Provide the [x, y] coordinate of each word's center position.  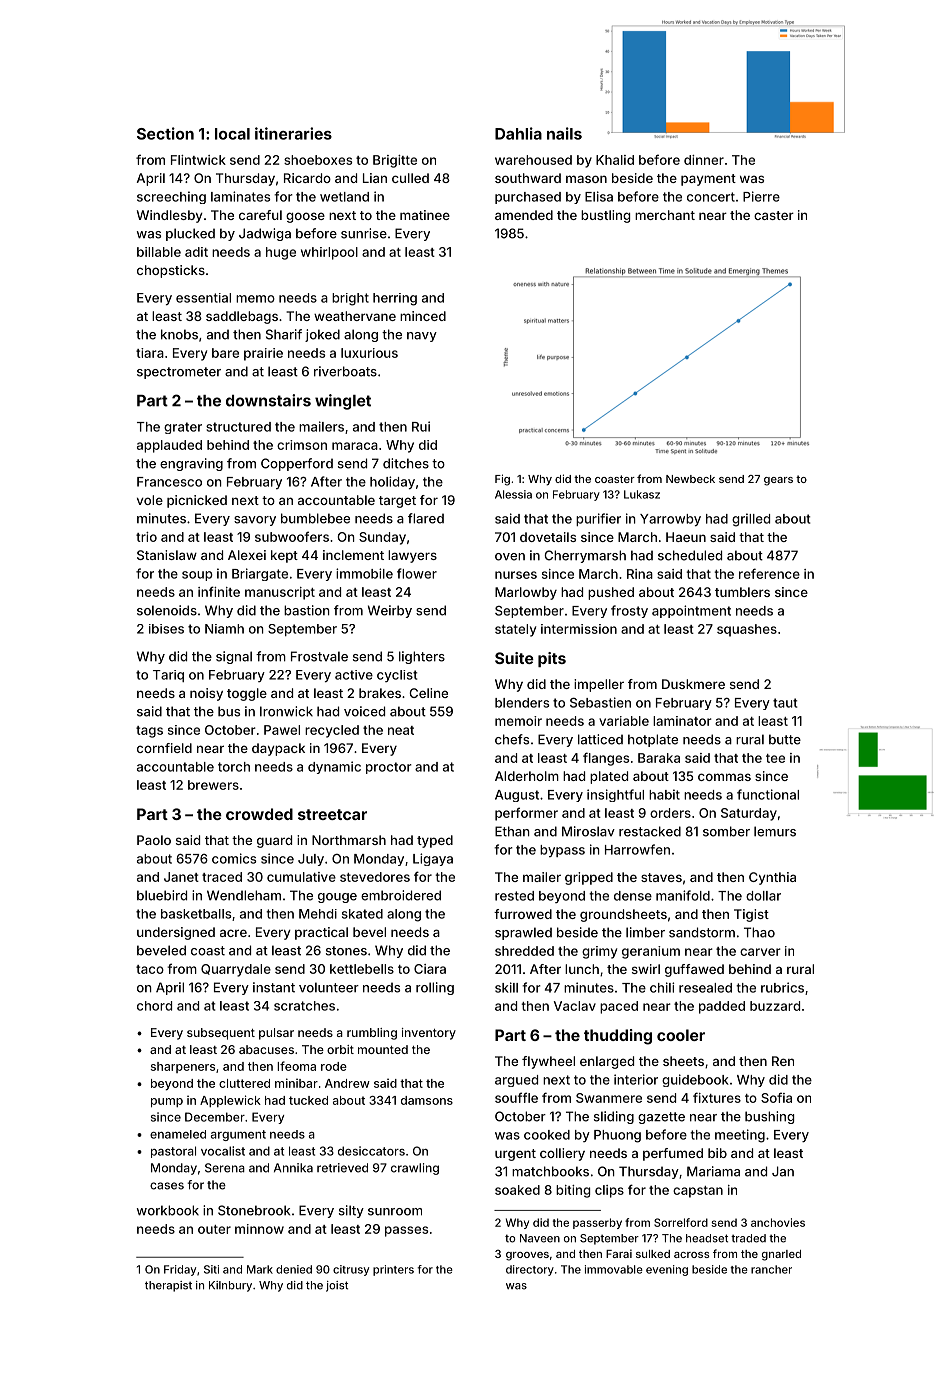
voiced [364, 711]
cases [167, 1186]
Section [165, 133]
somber [726, 831]
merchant [665, 215]
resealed [705, 988]
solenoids [167, 610]
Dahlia [518, 133]
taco [150, 969]
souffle [516, 1097]
